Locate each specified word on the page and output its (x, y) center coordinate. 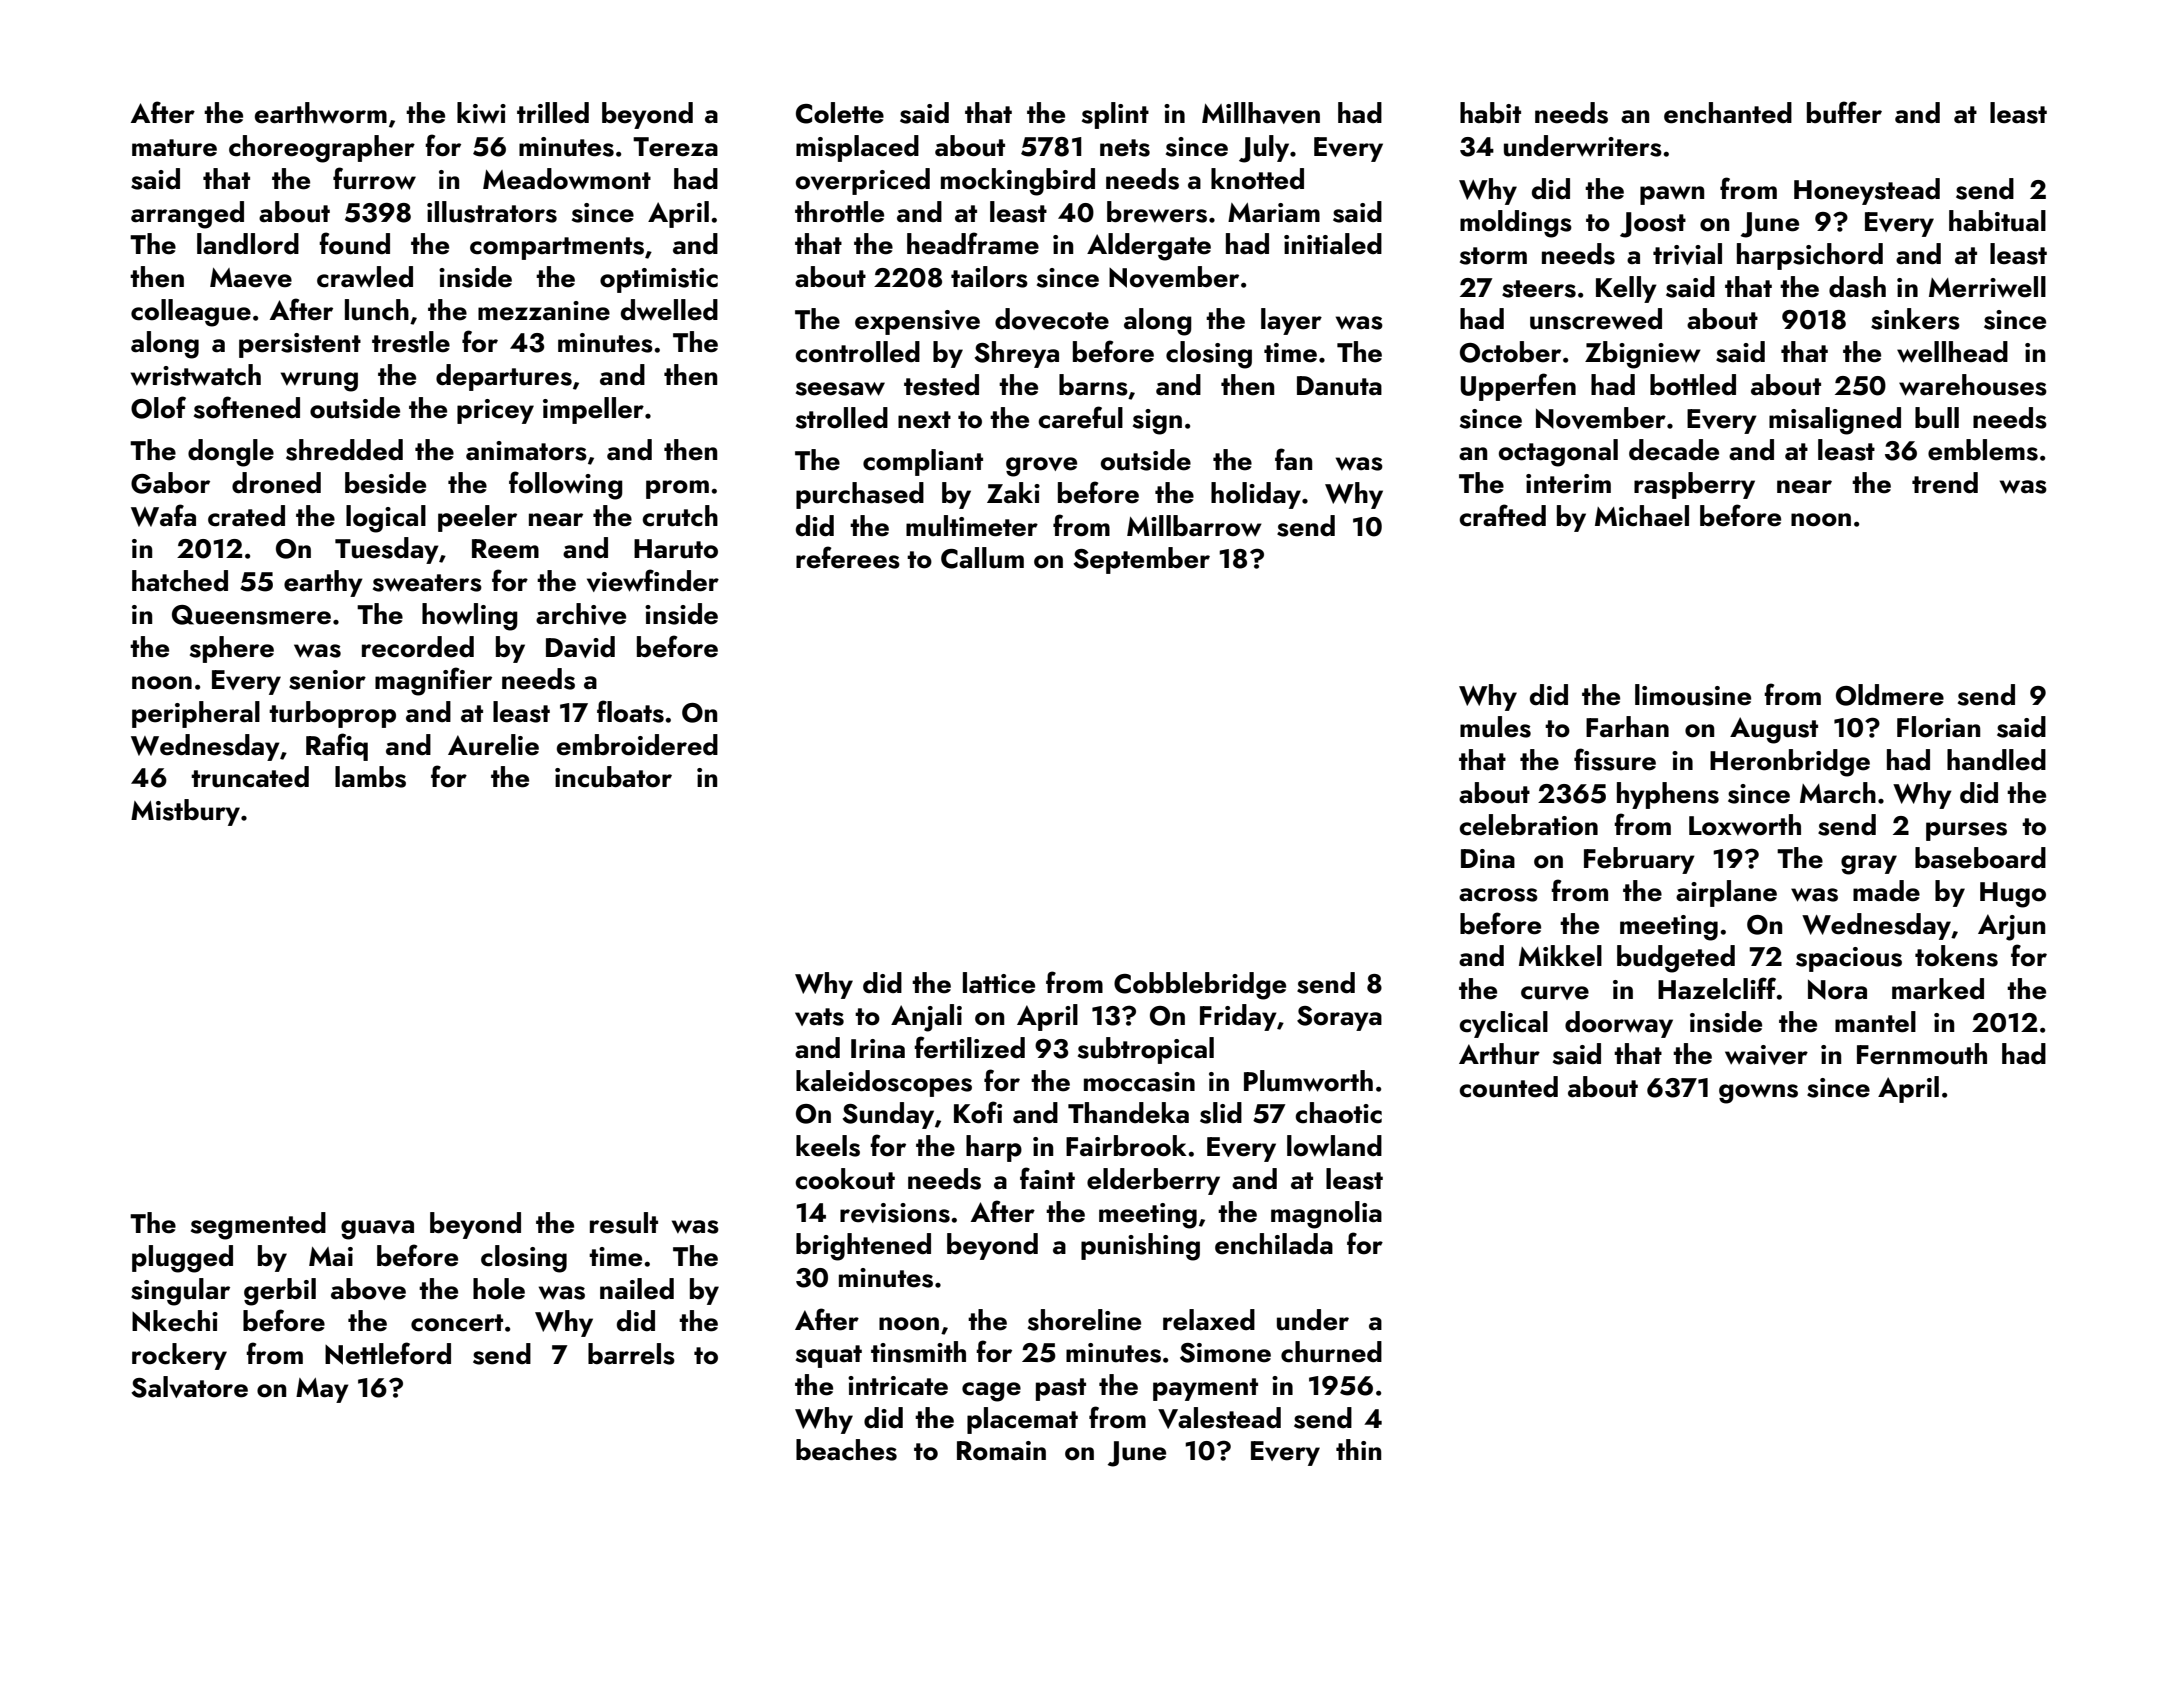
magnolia (1326, 1215)
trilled (553, 113)
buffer (1844, 112)
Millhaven (1261, 113)
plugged (182, 1259)
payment (1205, 1389)
